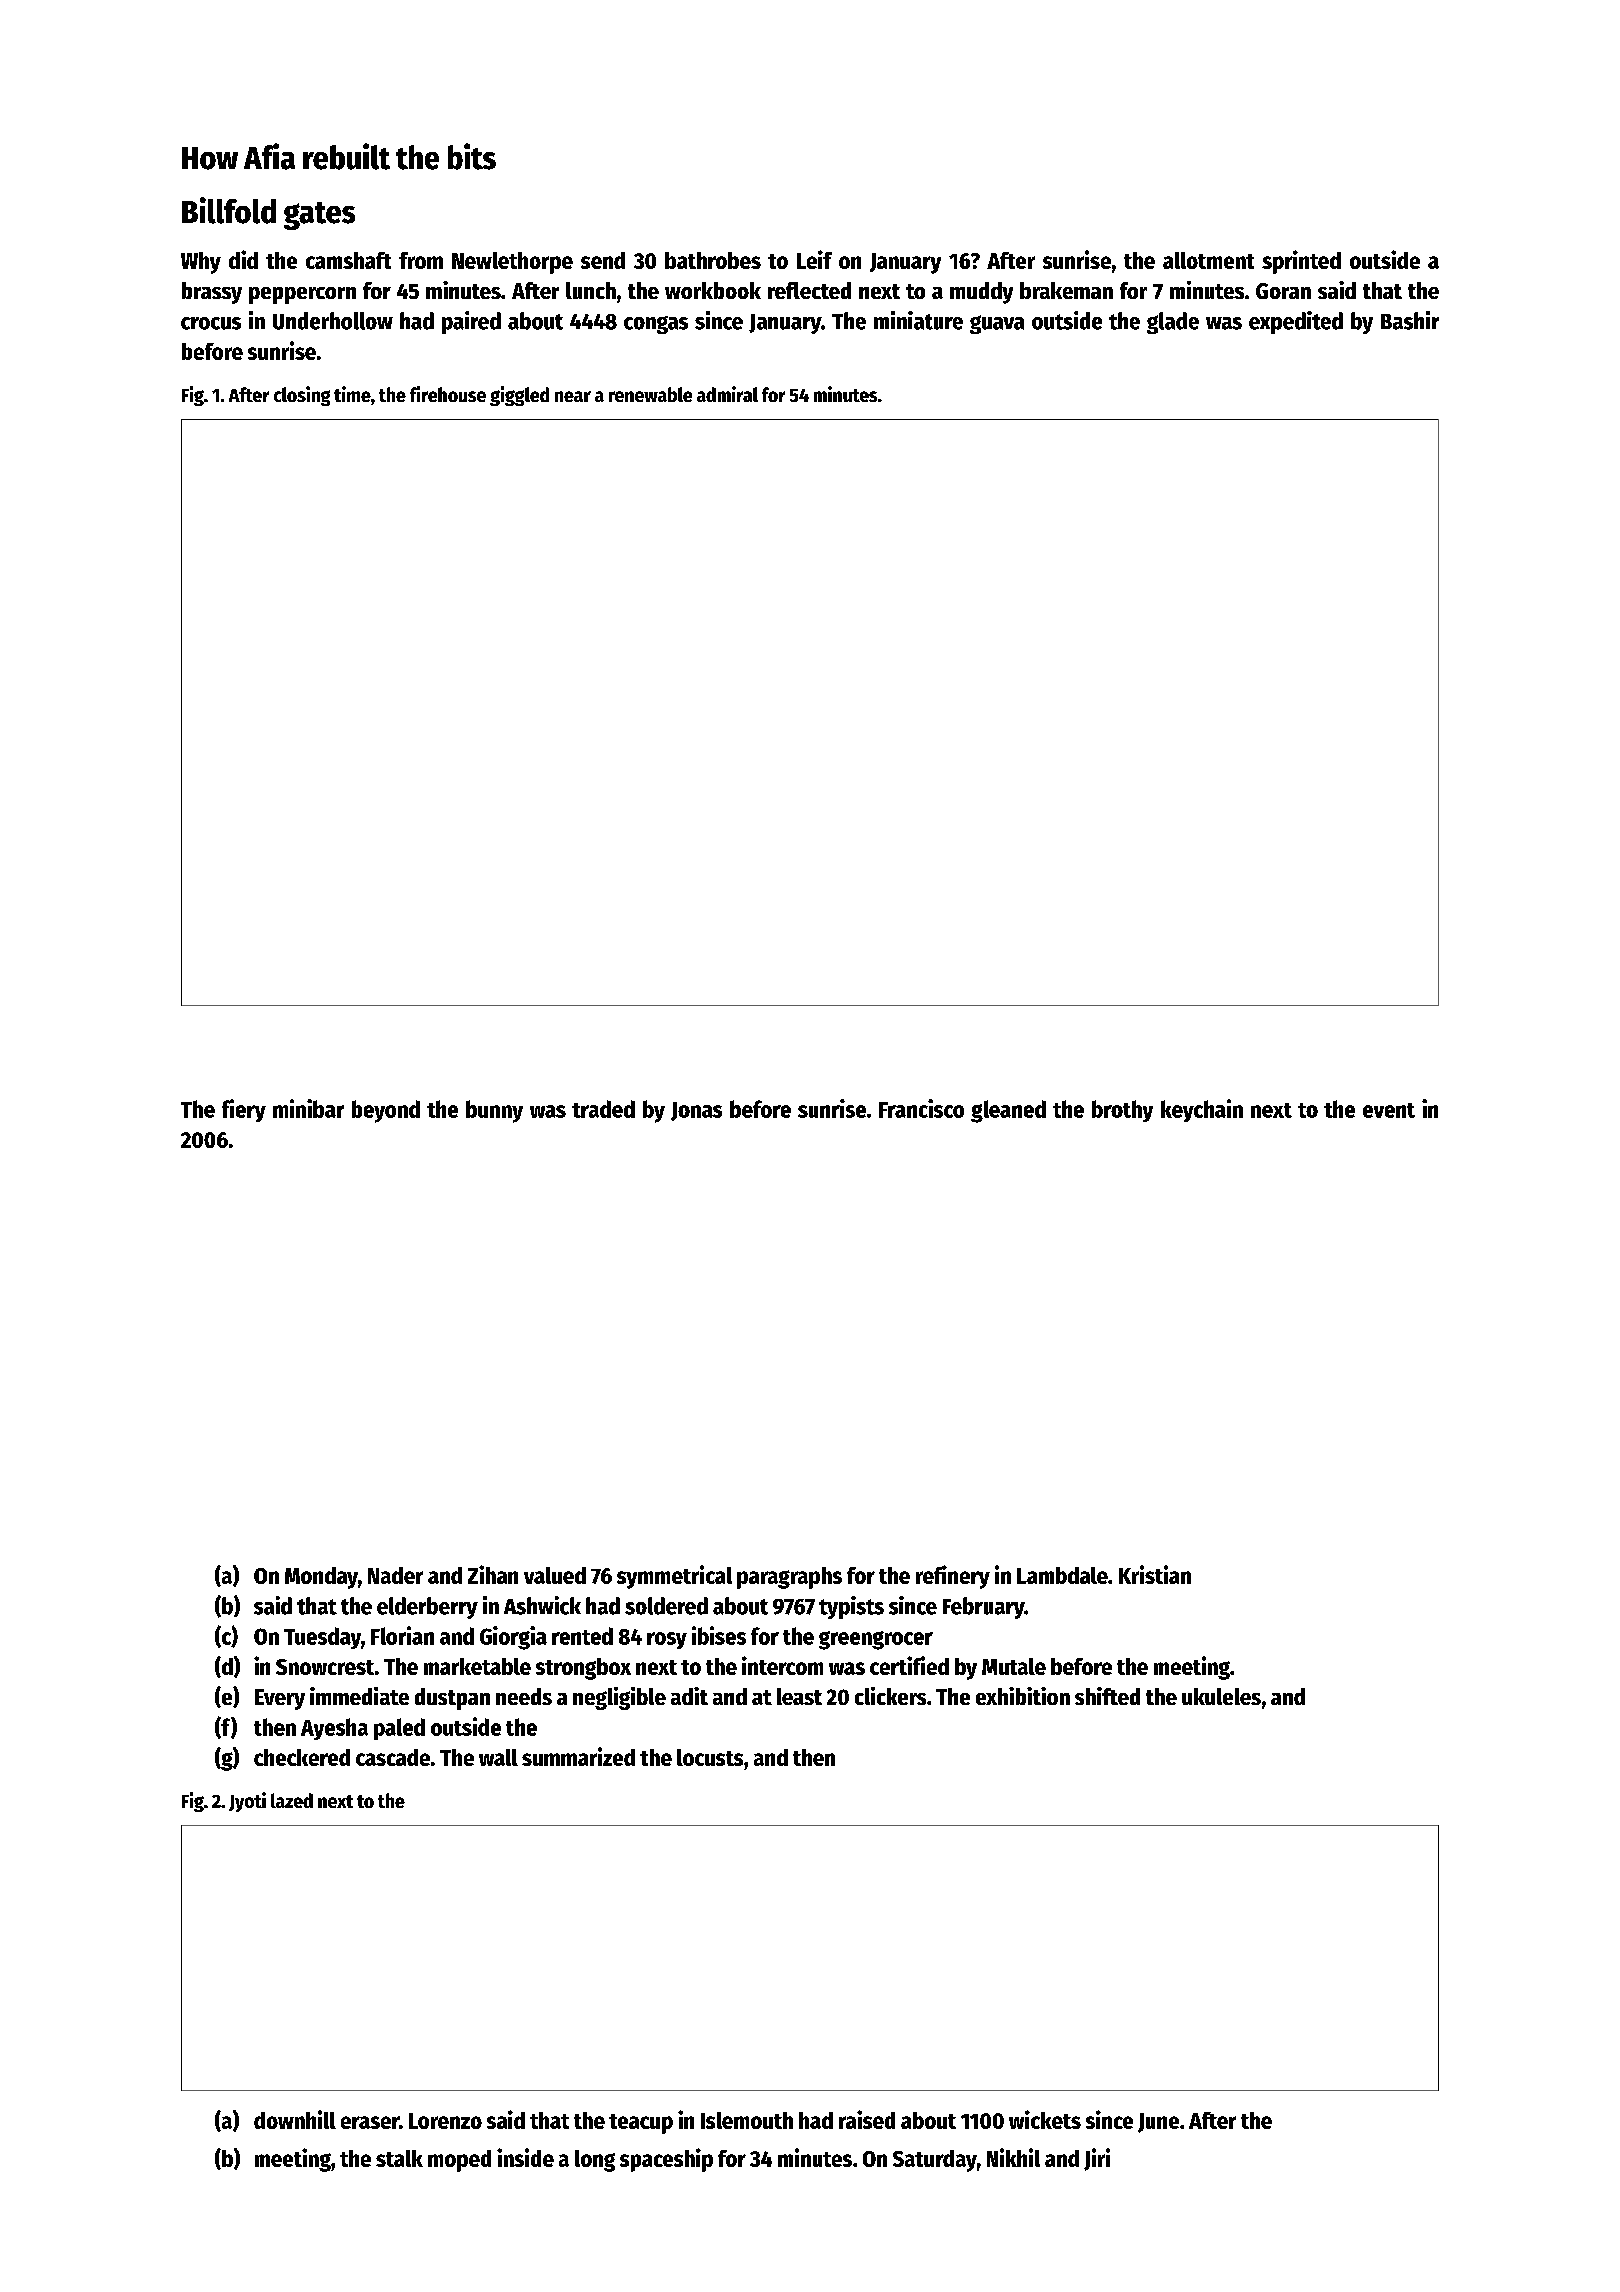 Image resolution: width=1620 pixels, height=2292 pixels. I want to click on ukuleles, so click(1221, 1696).
